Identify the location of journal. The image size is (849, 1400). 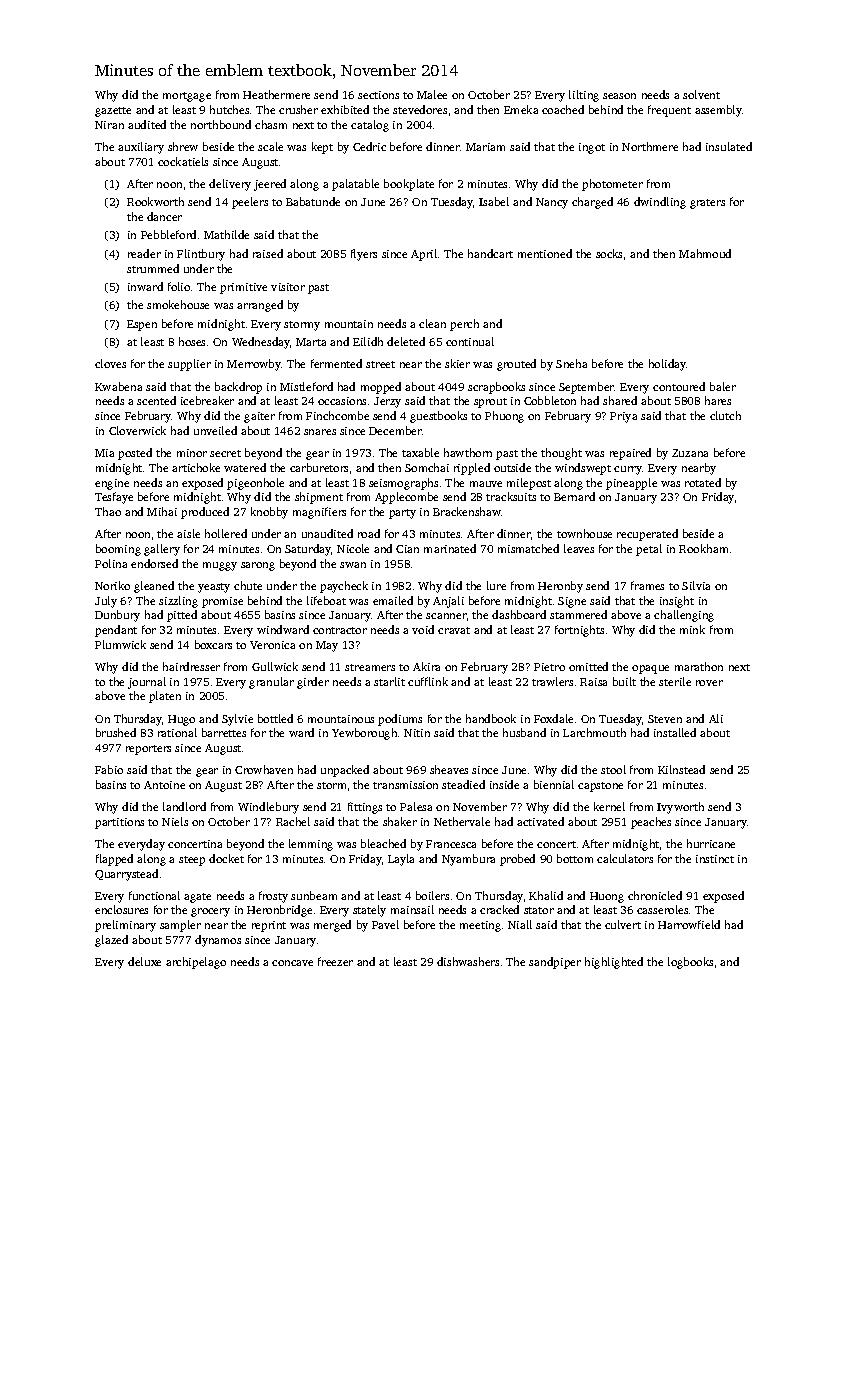
(147, 683).
